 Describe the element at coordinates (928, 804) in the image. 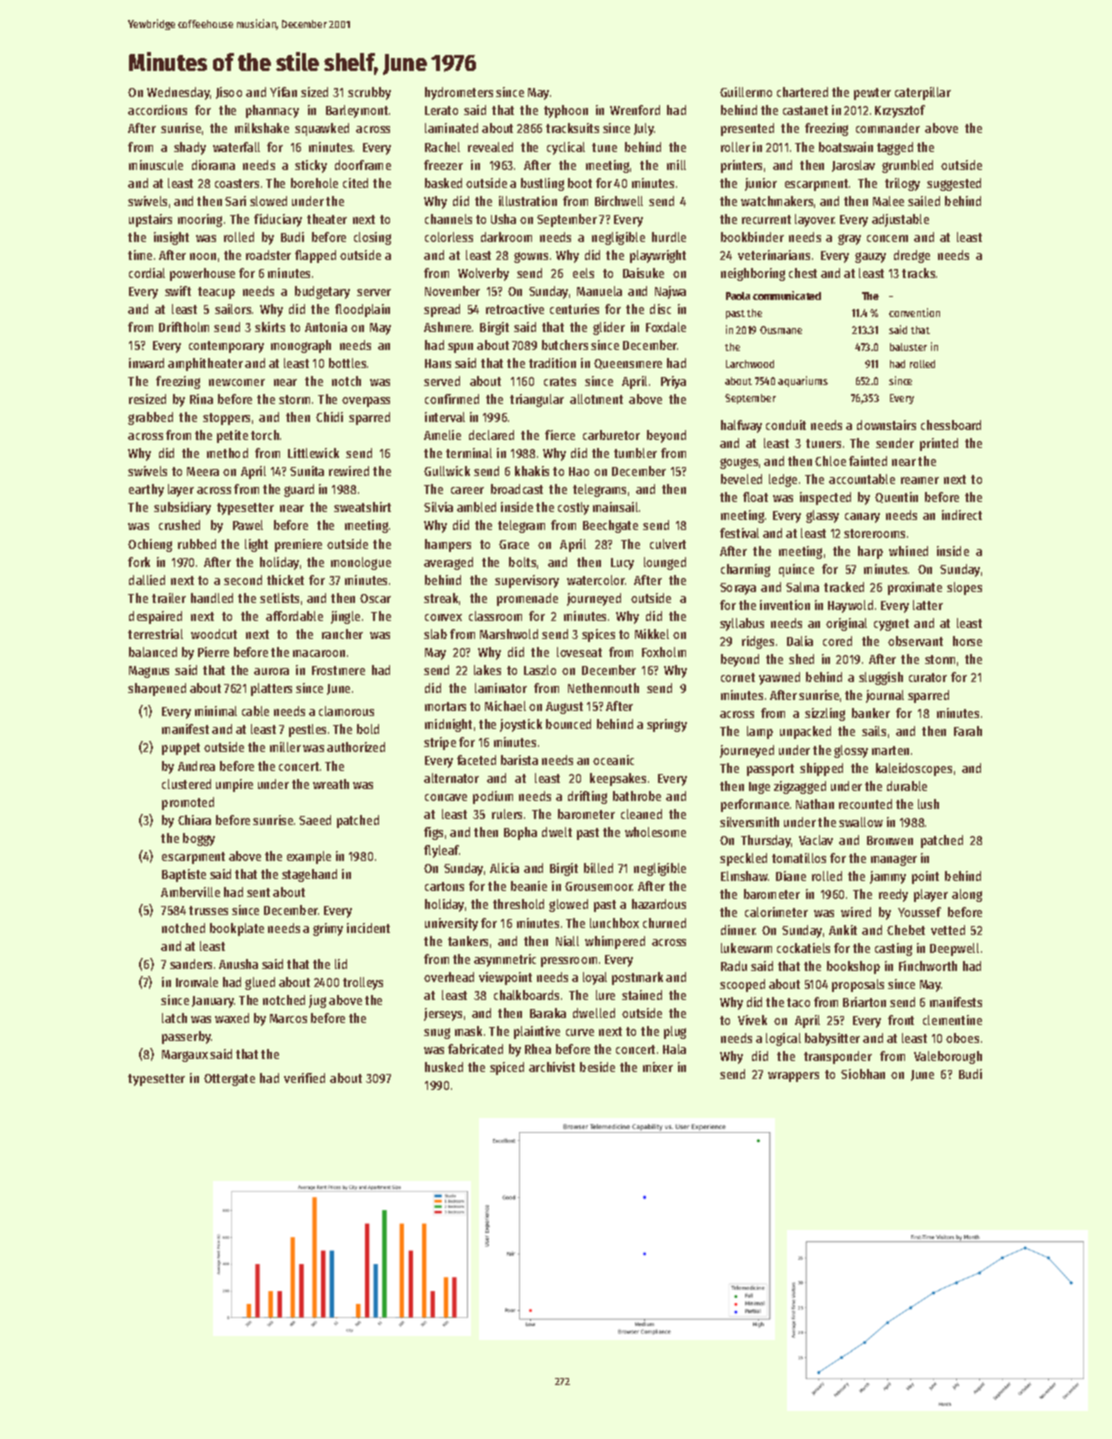

I see `lush` at that location.
